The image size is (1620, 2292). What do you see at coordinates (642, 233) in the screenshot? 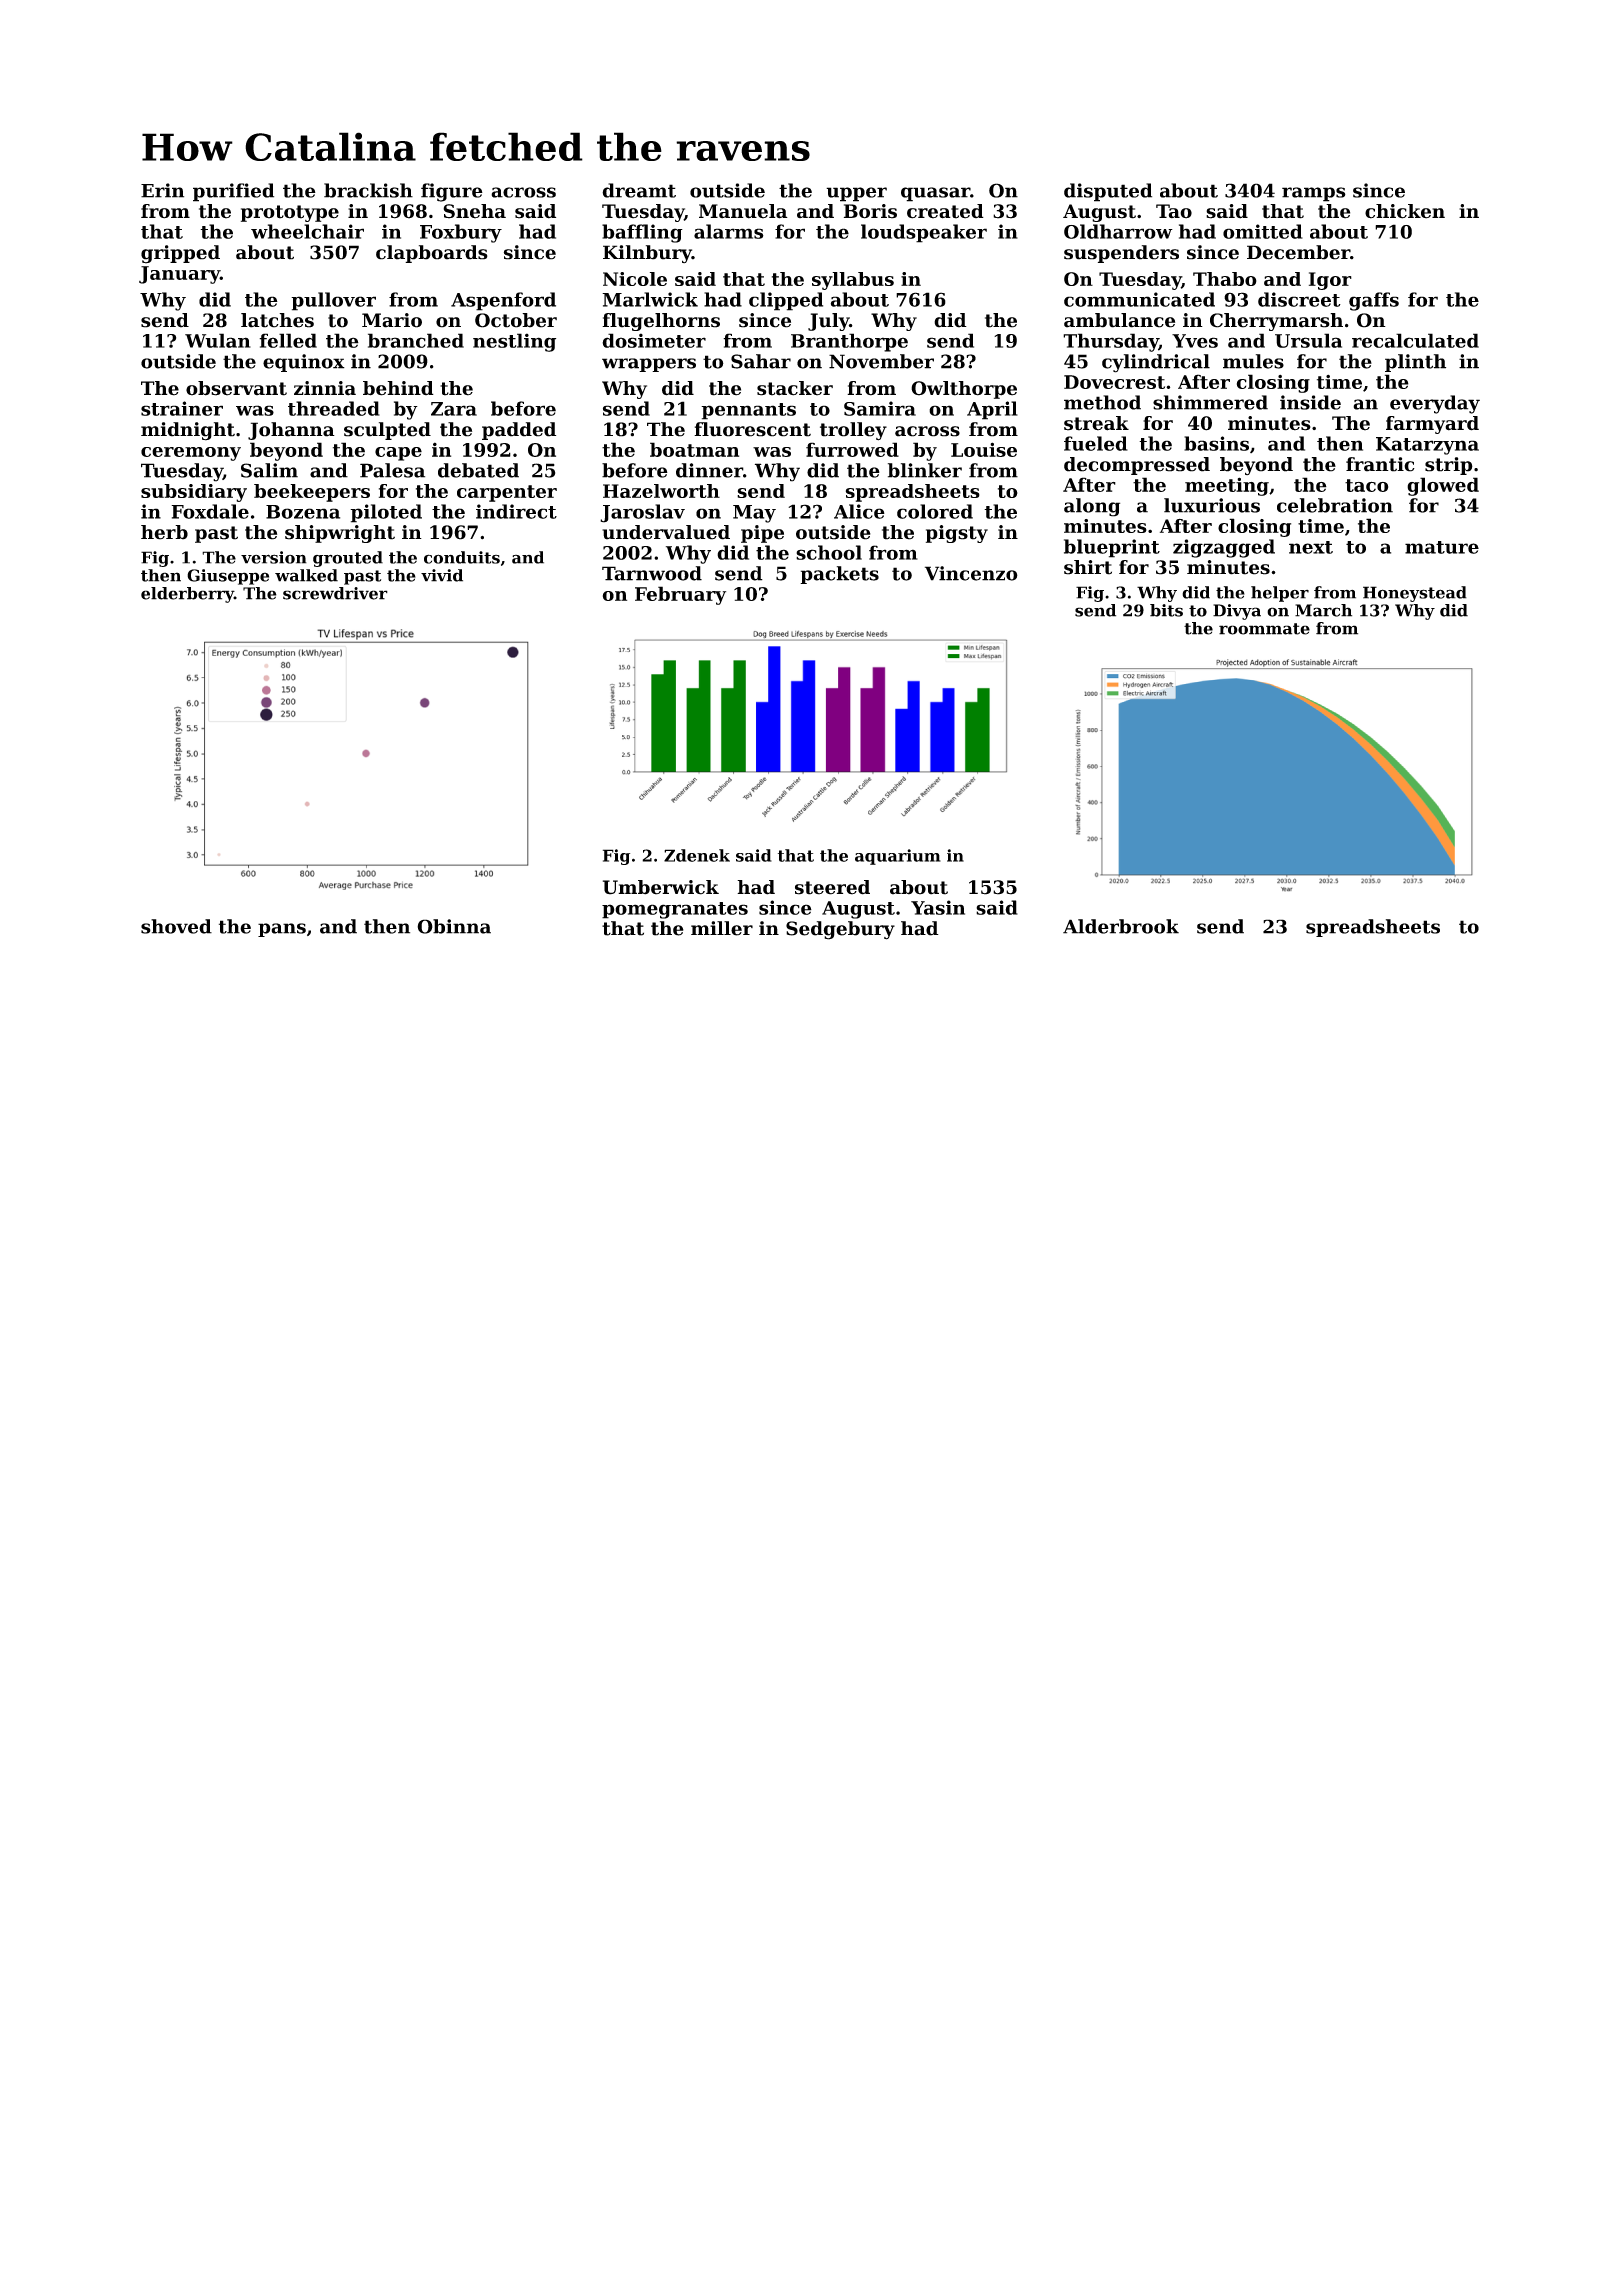
I see `baffling` at bounding box center [642, 233].
